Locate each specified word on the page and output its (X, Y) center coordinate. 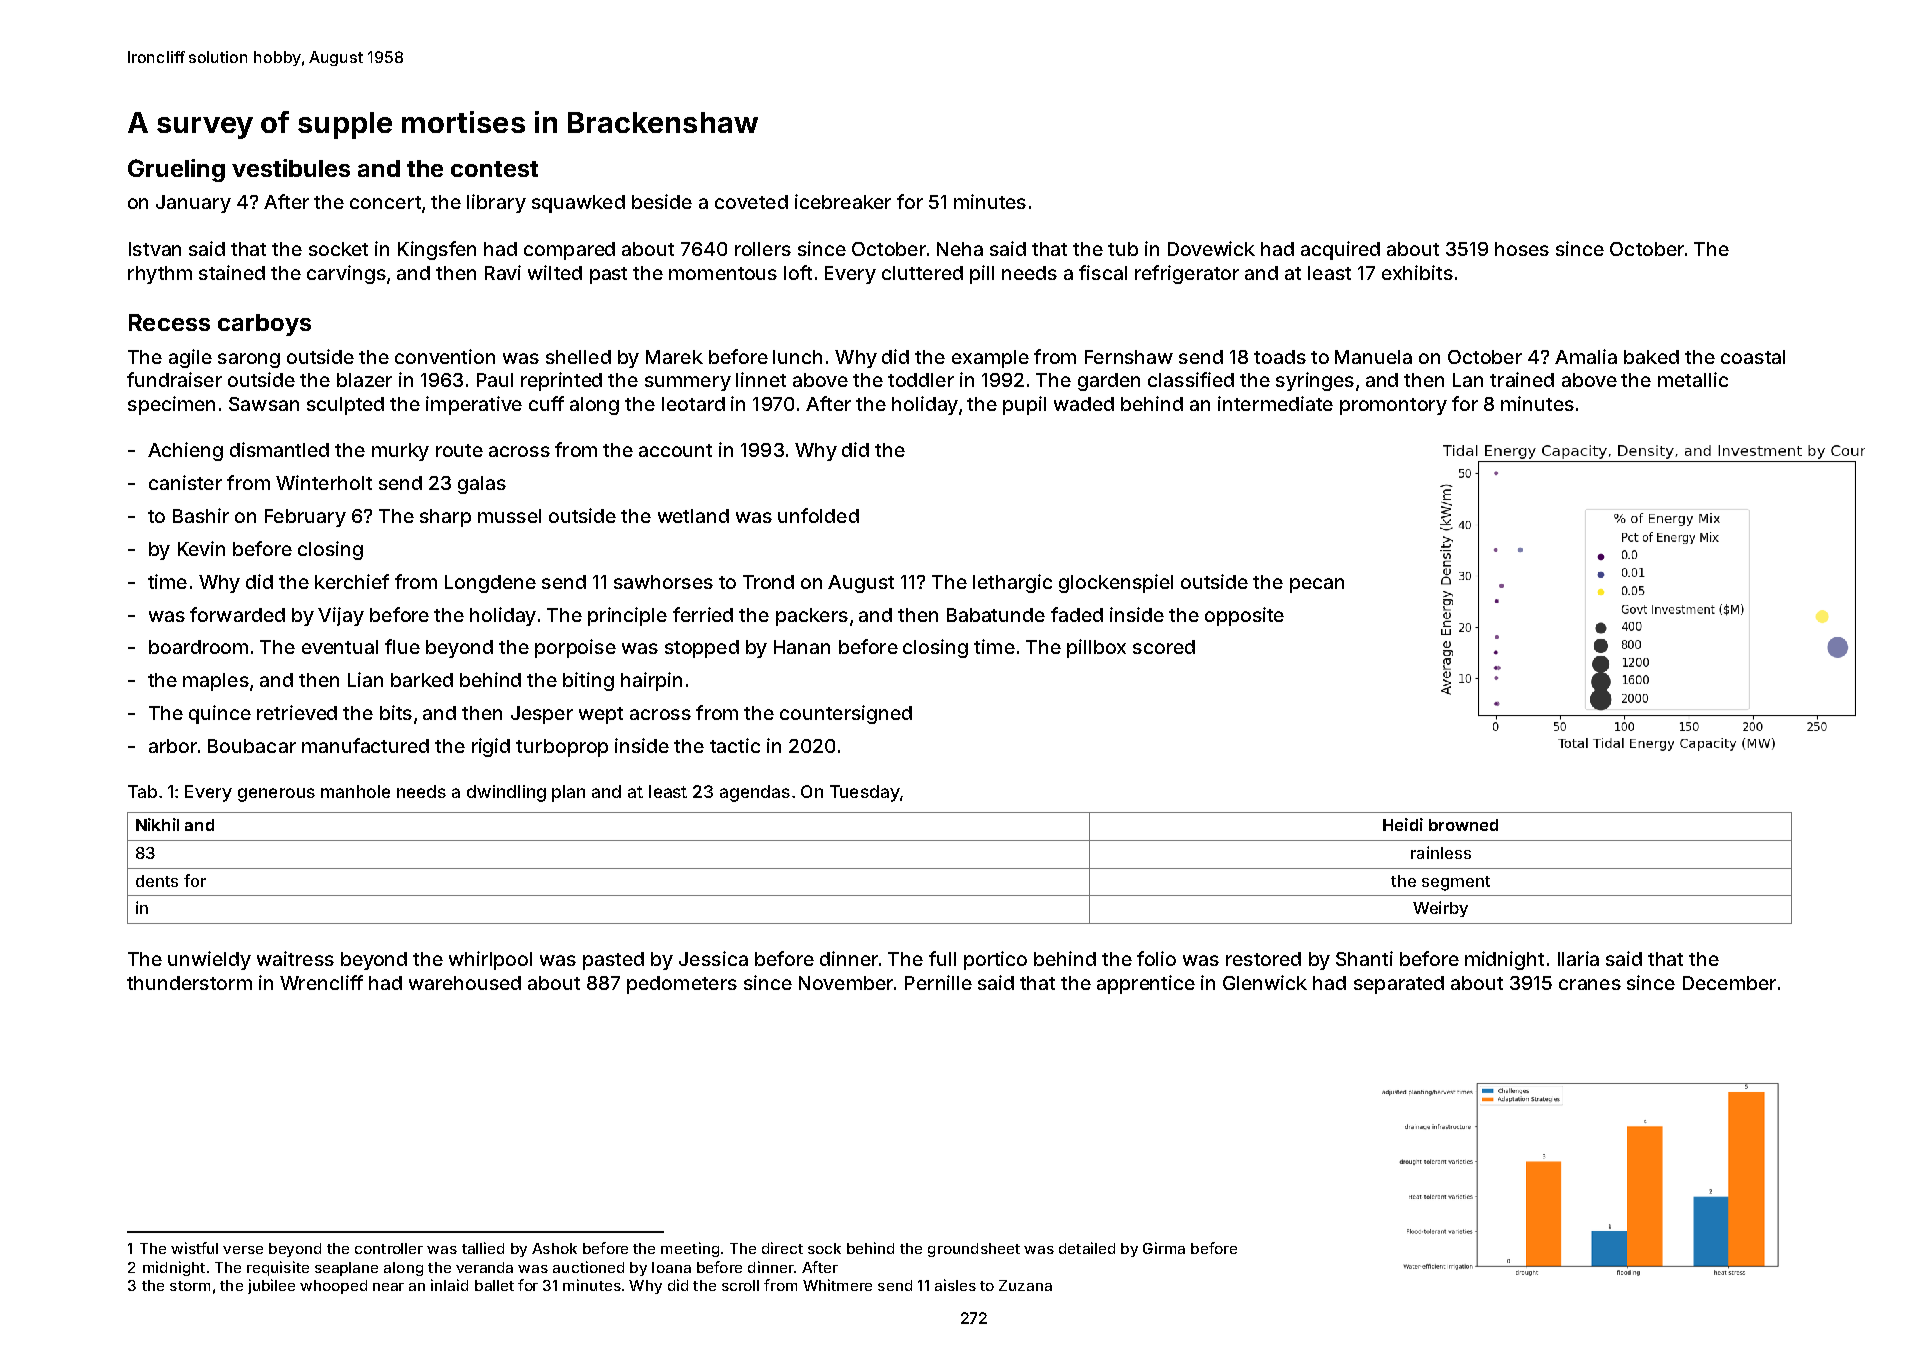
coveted (751, 202)
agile (190, 358)
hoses (1522, 249)
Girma (1164, 1248)
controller (389, 1248)
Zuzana (1025, 1285)
